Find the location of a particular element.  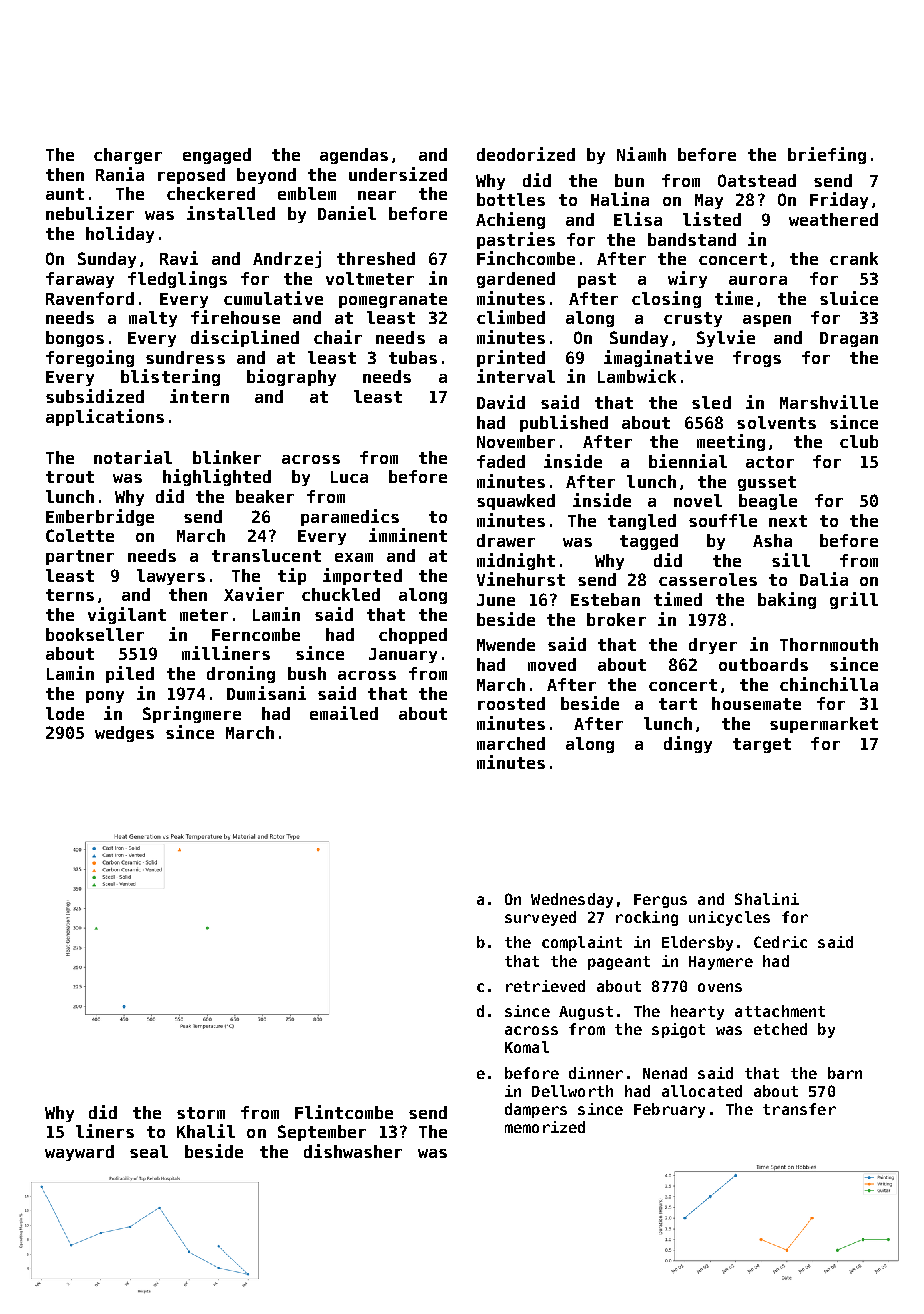

deodorized is located at coordinates (526, 154).
